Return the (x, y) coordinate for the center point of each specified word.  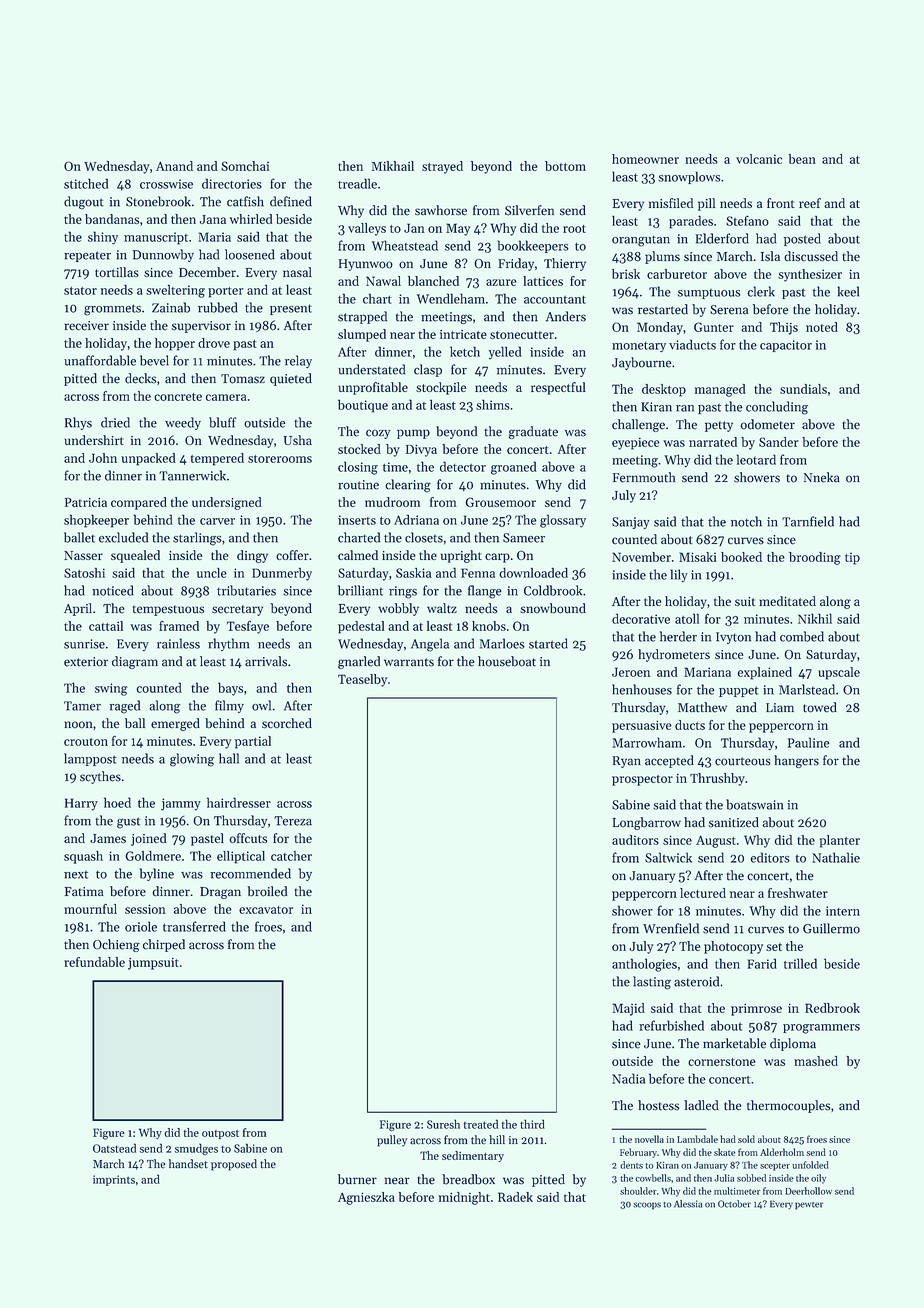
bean (802, 159)
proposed (234, 1165)
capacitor (786, 346)
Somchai (245, 166)
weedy (183, 423)
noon (78, 725)
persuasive (642, 727)
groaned (514, 468)
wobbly (398, 609)
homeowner (645, 159)
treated (481, 1124)
